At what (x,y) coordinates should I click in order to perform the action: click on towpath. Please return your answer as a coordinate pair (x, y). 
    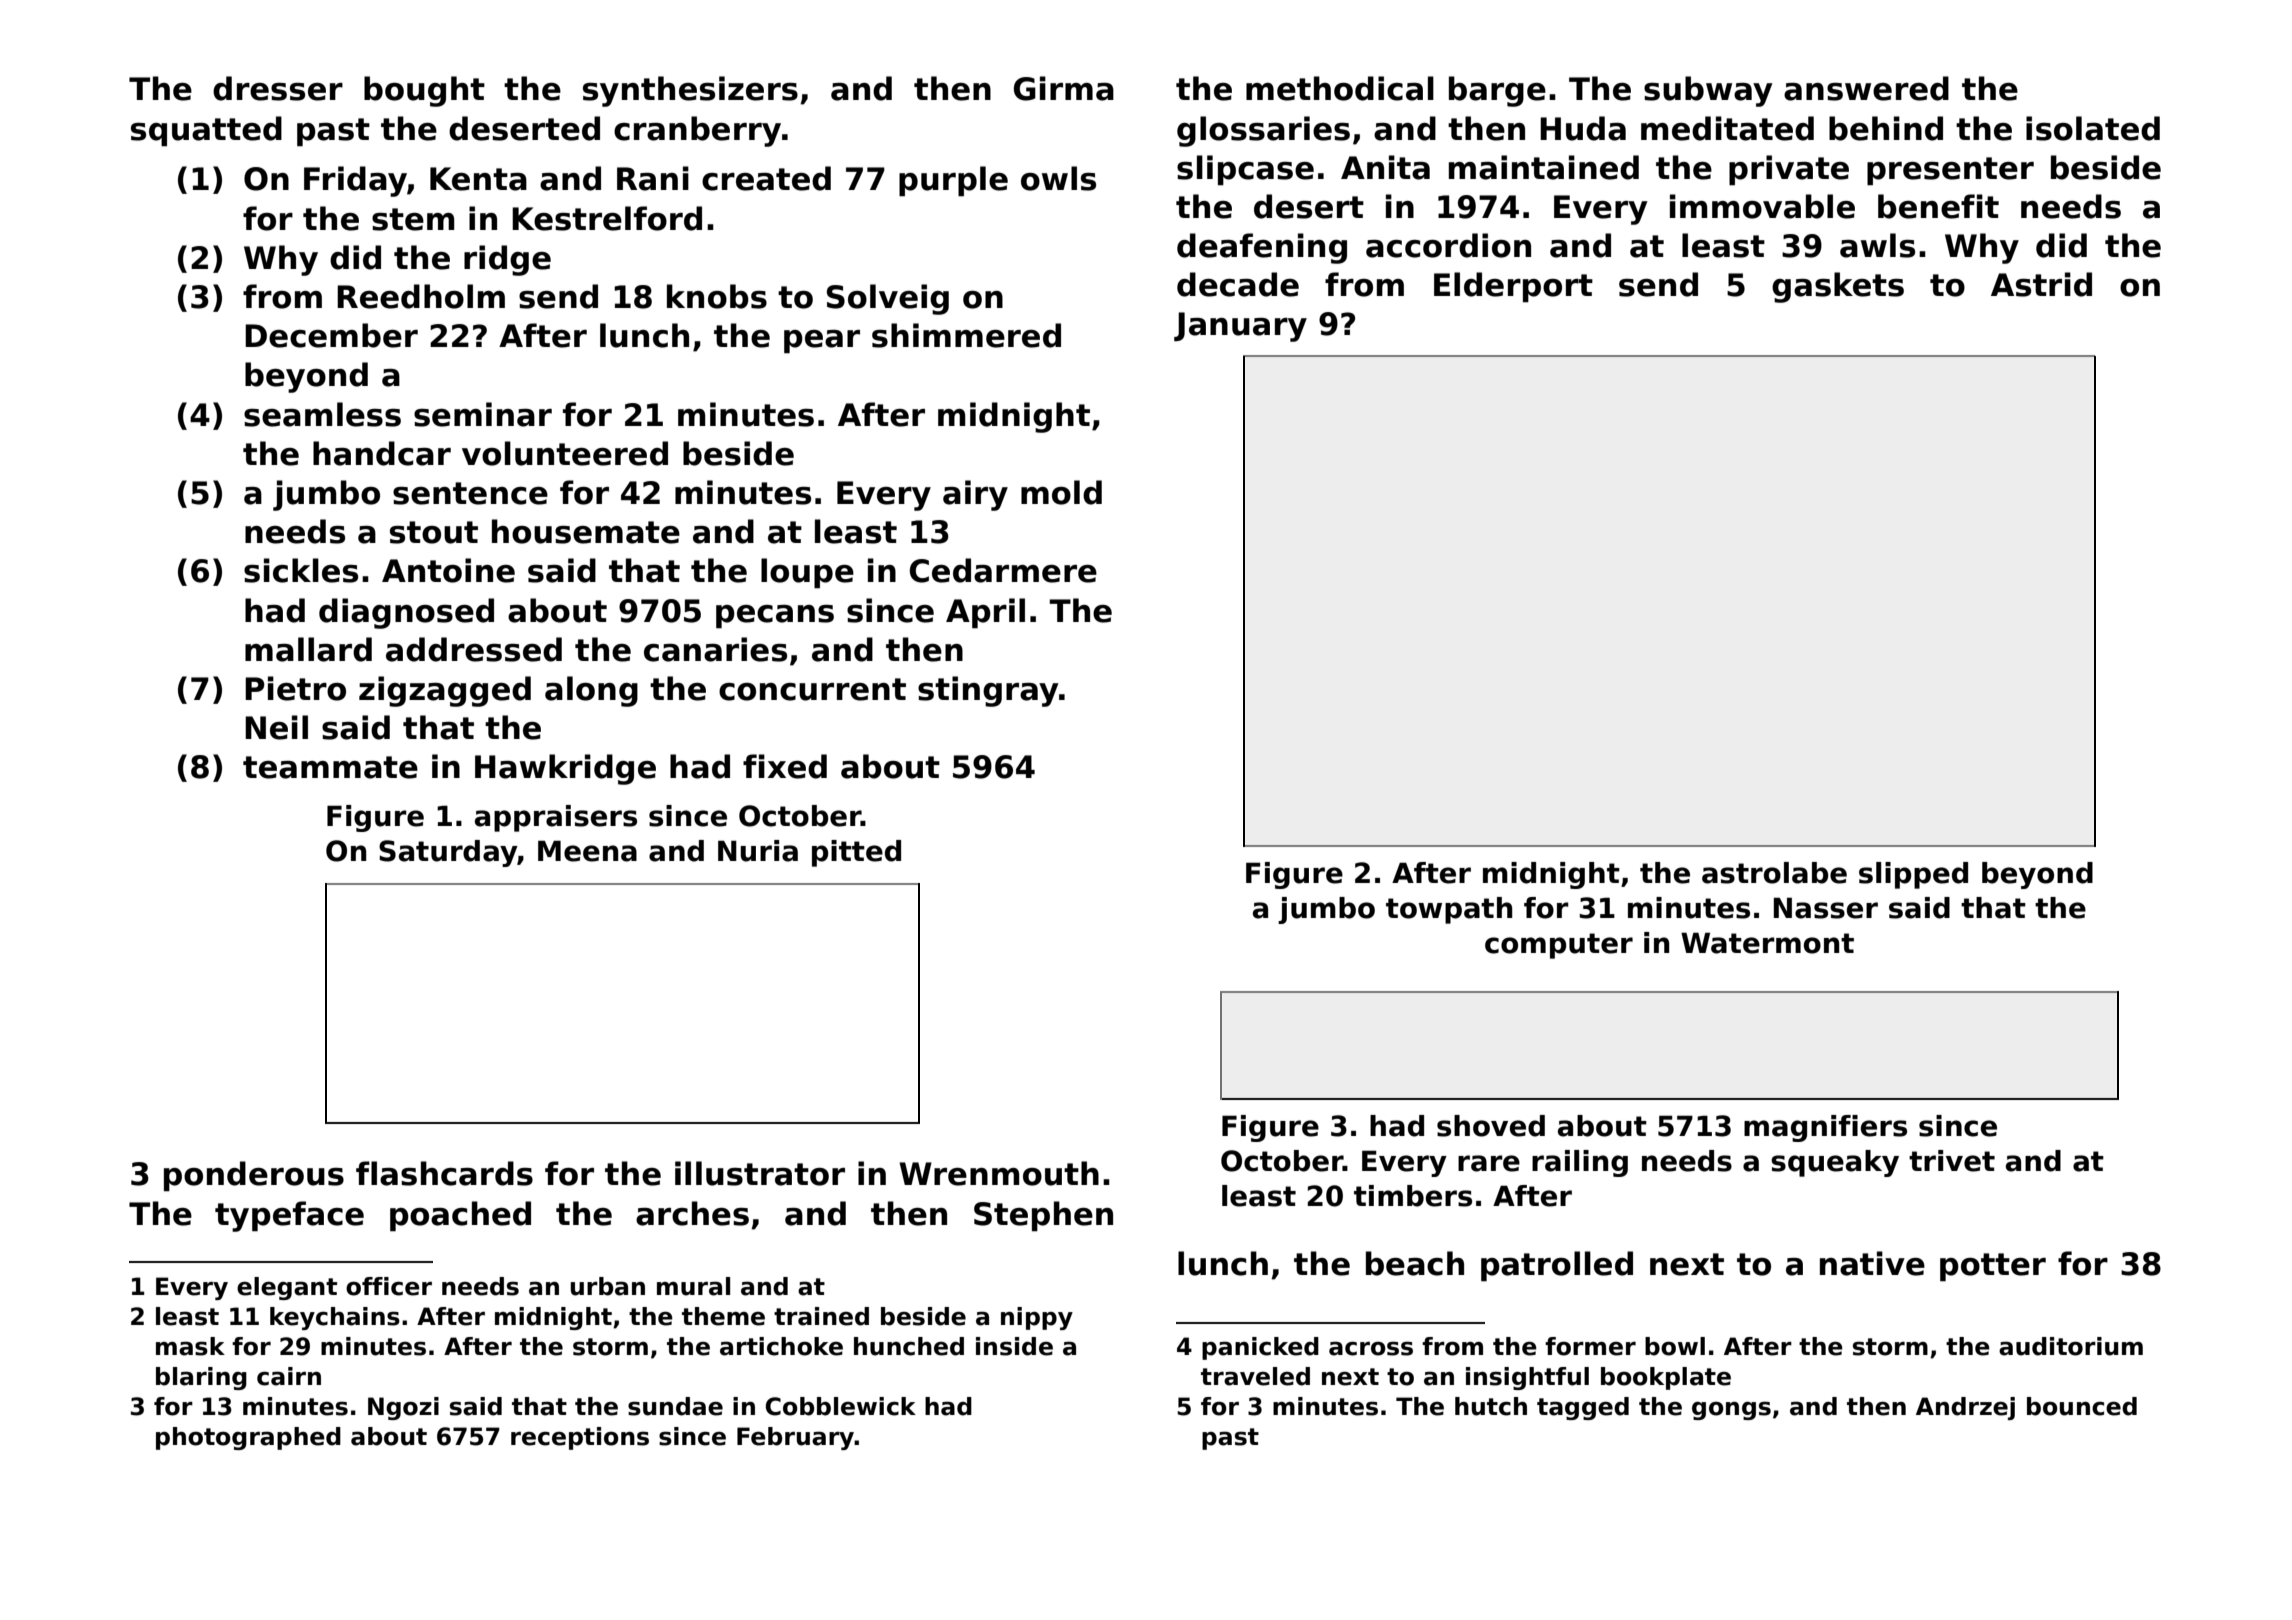
    Looking at the image, I should click on (1449, 910).
